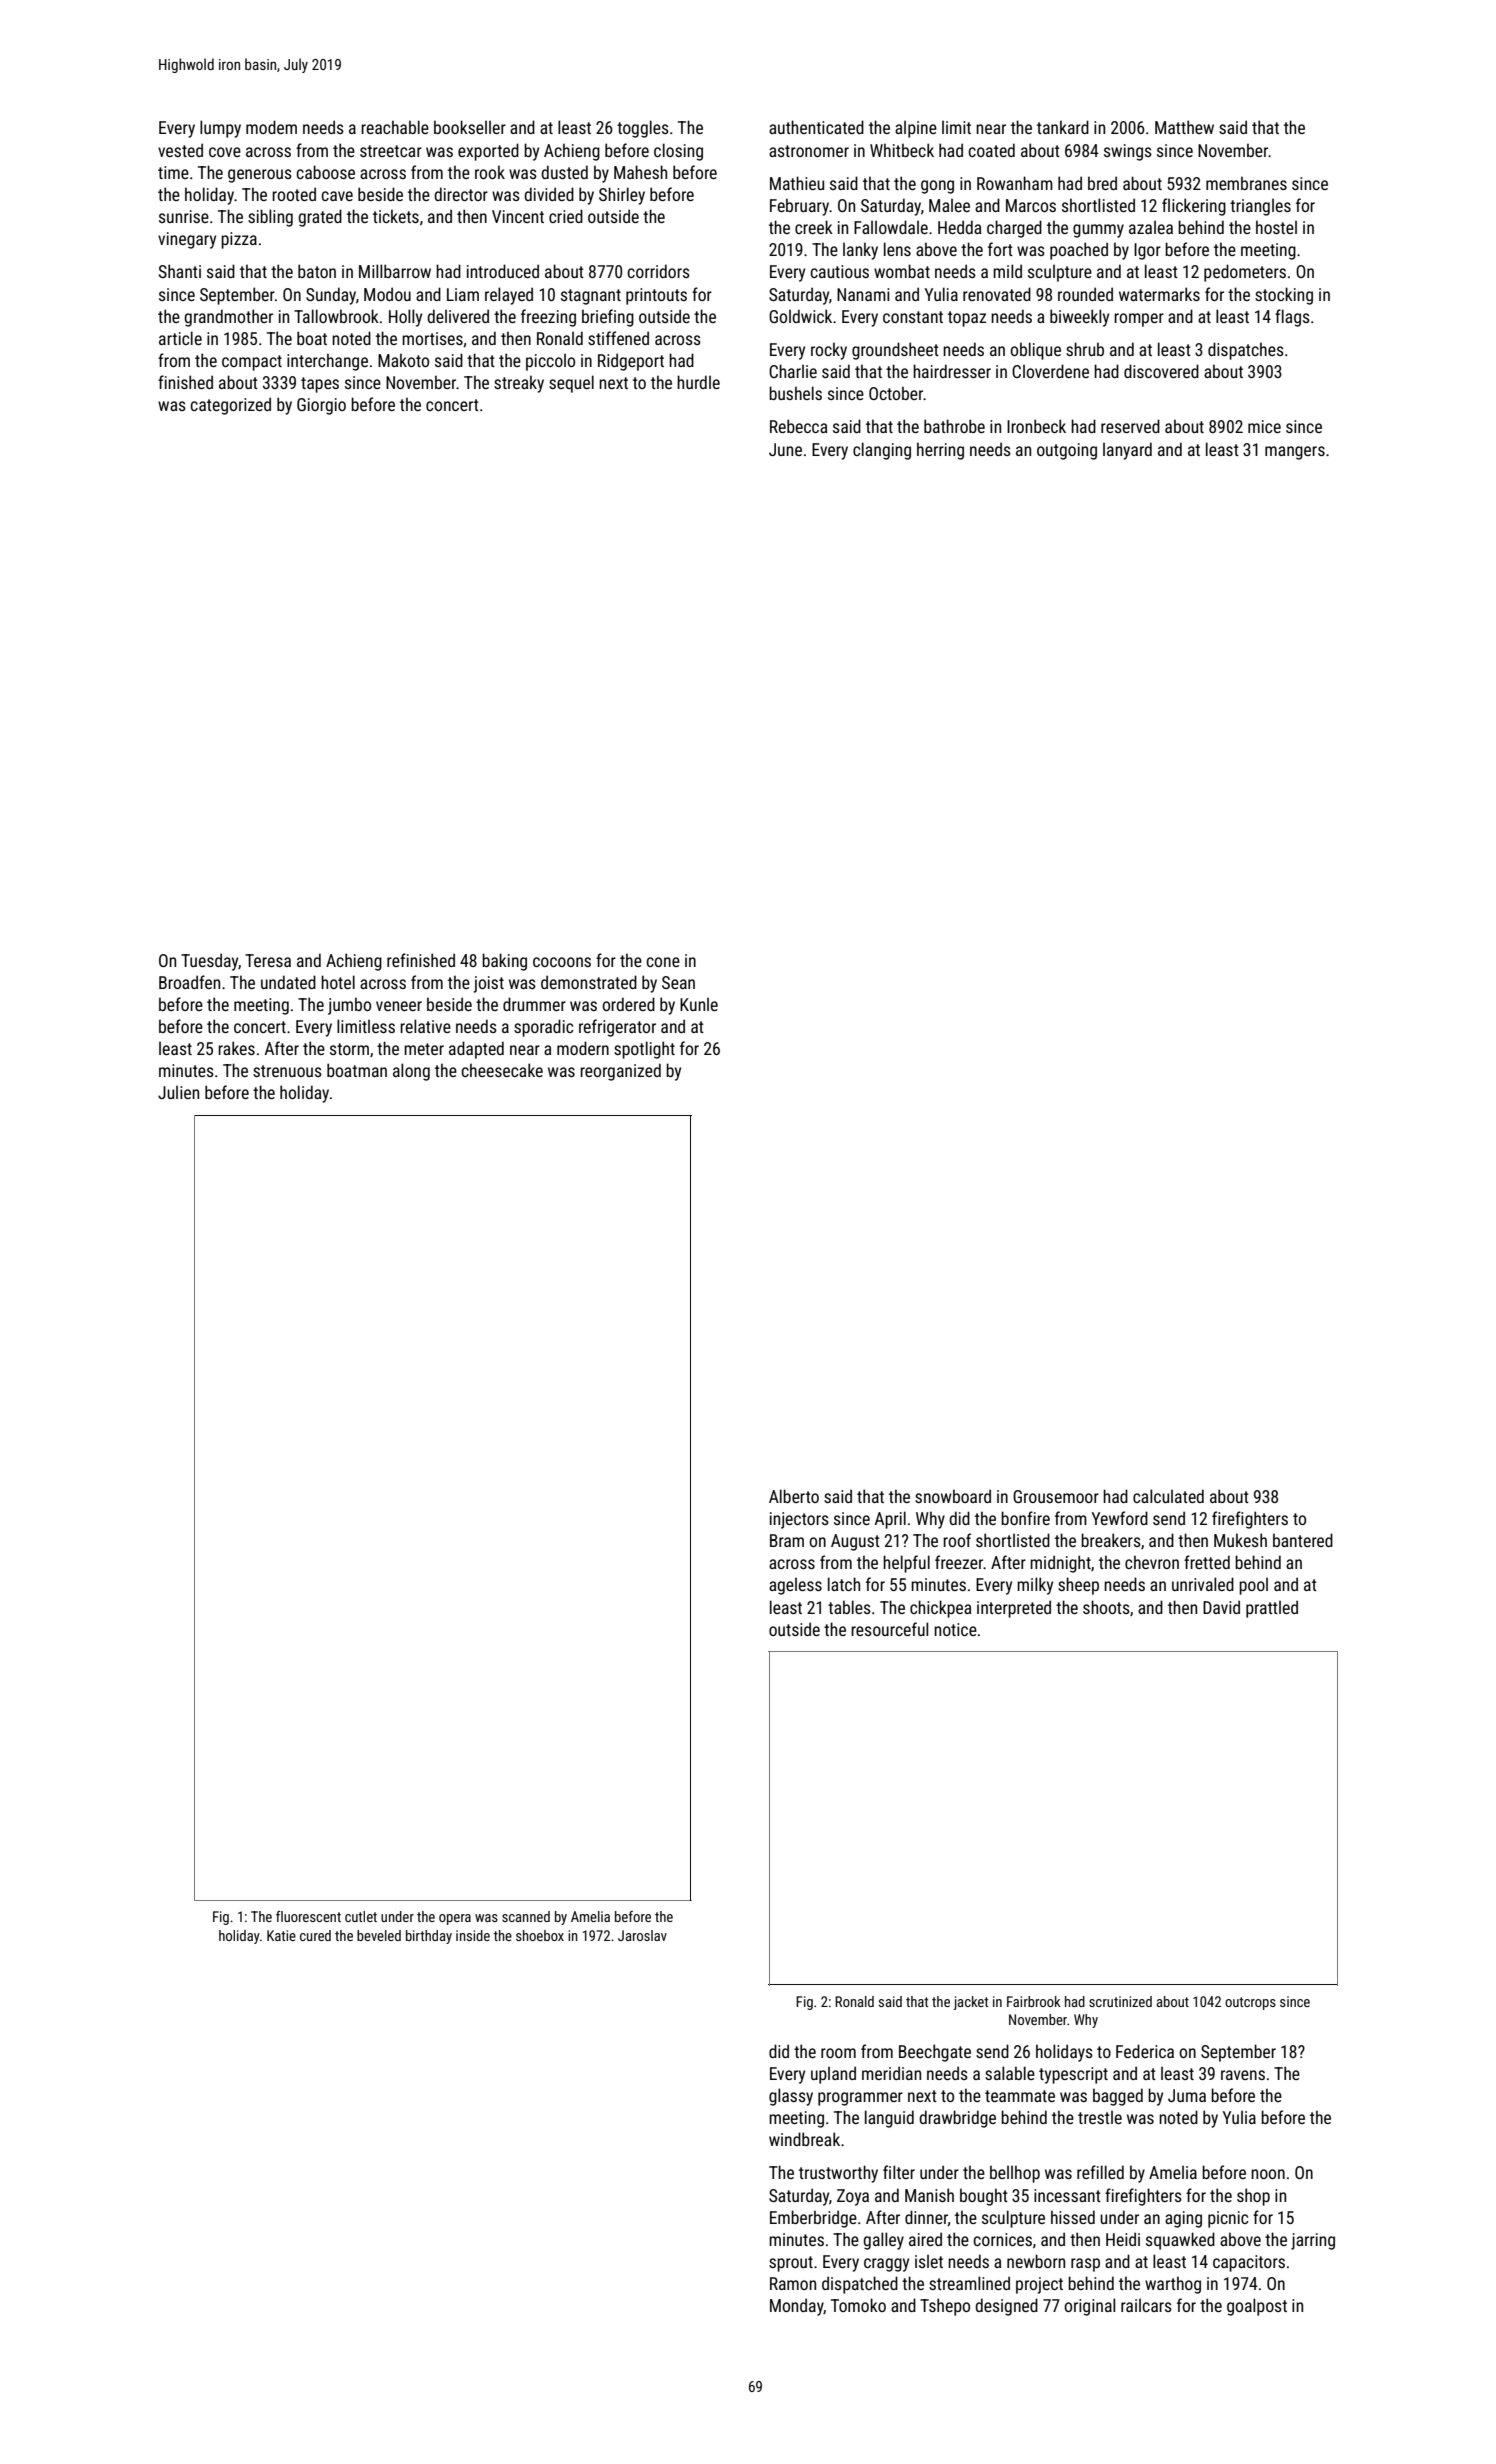  What do you see at coordinates (797, 2307) in the image?
I see `Monday` at bounding box center [797, 2307].
